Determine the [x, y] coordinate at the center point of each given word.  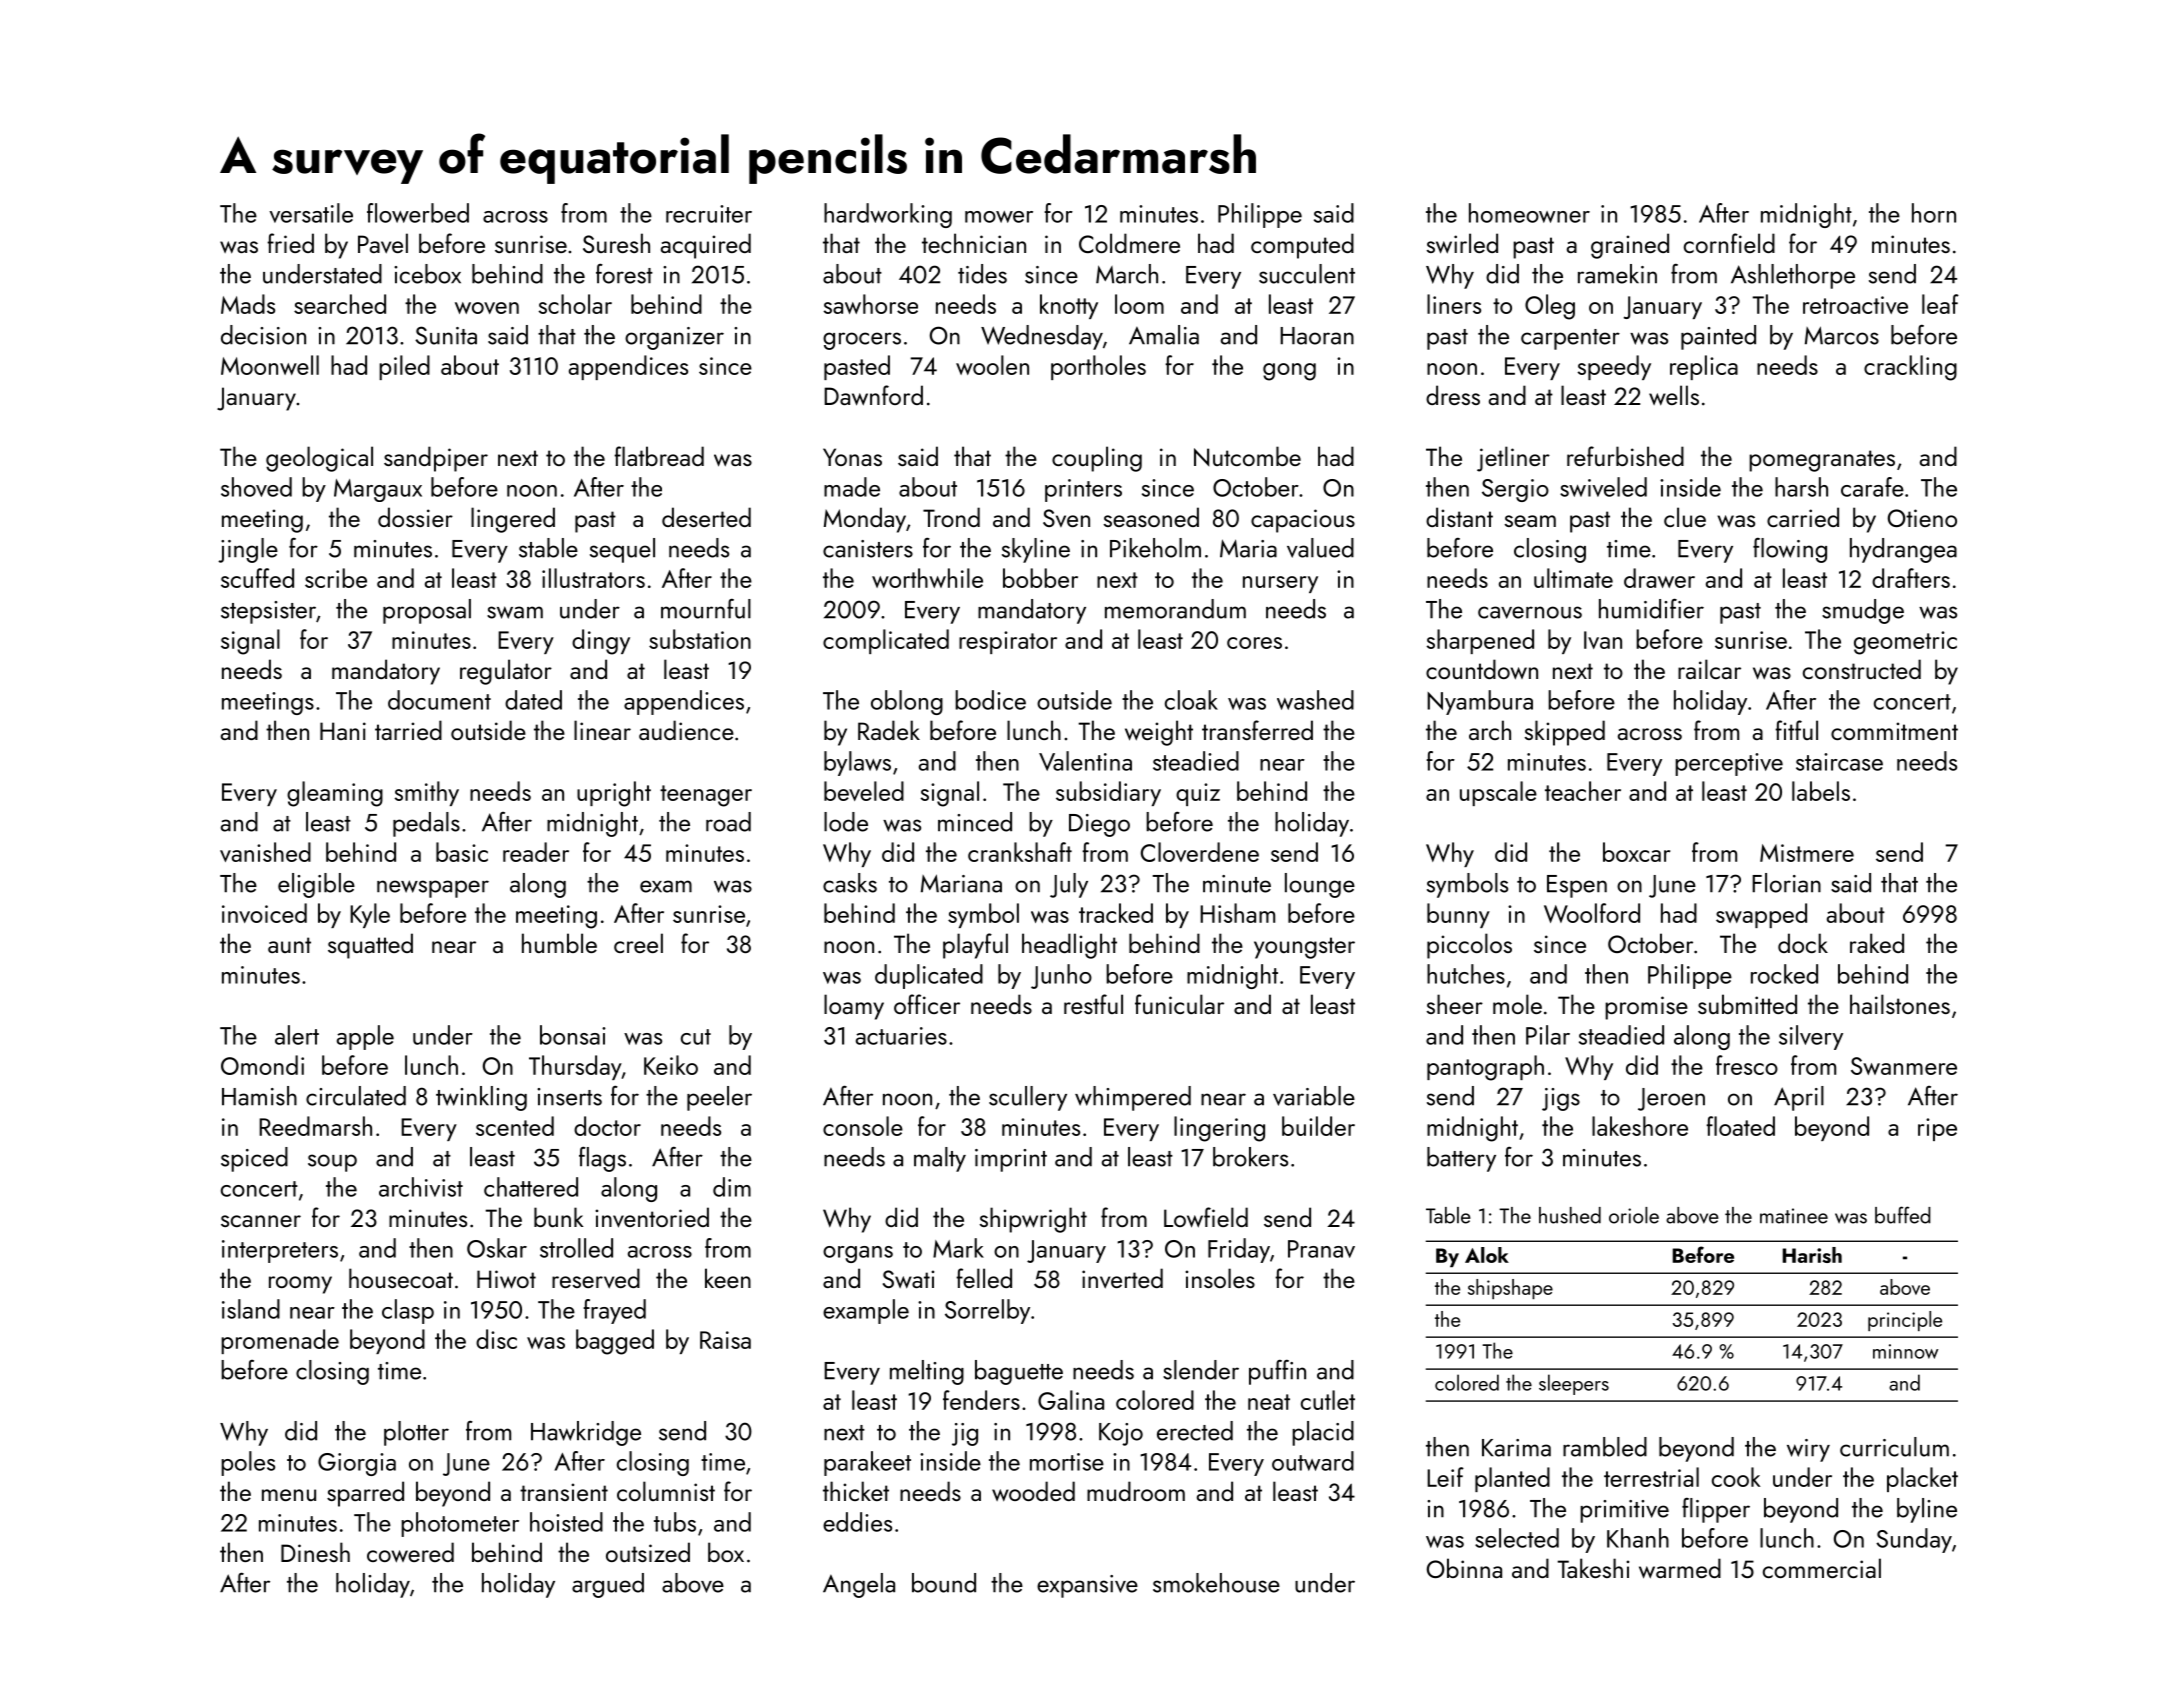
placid [1323, 1433]
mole [1517, 1004]
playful [975, 946]
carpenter [1570, 339]
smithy [426, 793]
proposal [427, 611]
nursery [1280, 584]
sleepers [1574, 1384]
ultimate [1573, 578]
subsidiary [1108, 793]
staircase [1839, 762]
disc [496, 1339]
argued [608, 1585]
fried [290, 243]
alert [297, 1035]
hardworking [888, 215]
